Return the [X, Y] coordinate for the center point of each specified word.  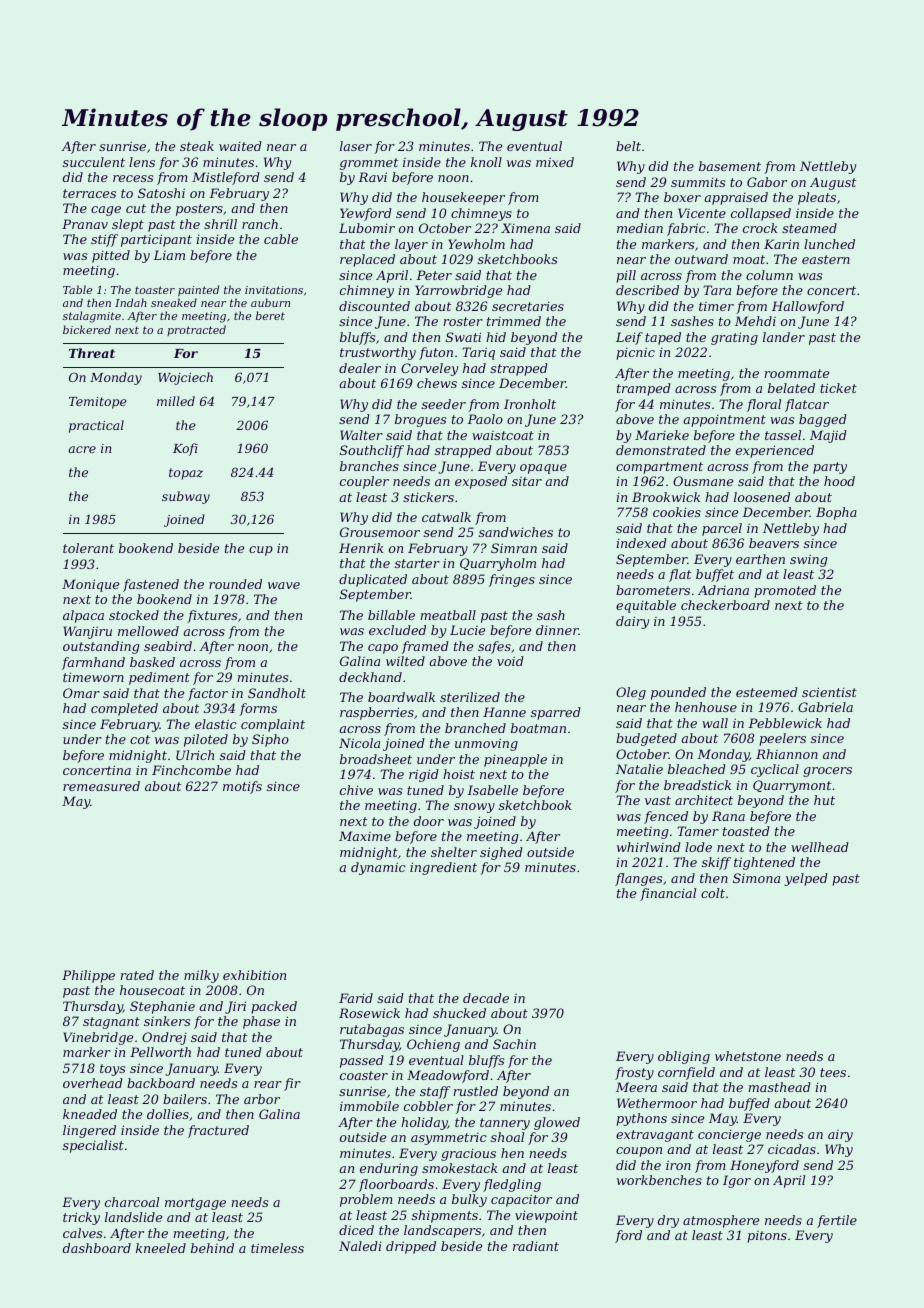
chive [356, 790]
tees [833, 1072]
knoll [486, 162]
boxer [682, 197]
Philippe [88, 976]
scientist [829, 692]
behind [212, 1248]
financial [668, 894]
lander [784, 337]
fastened [151, 585]
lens [142, 162]
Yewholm [476, 244]
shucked [459, 1013]
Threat [92, 353]
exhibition [254, 975]
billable [391, 615]
